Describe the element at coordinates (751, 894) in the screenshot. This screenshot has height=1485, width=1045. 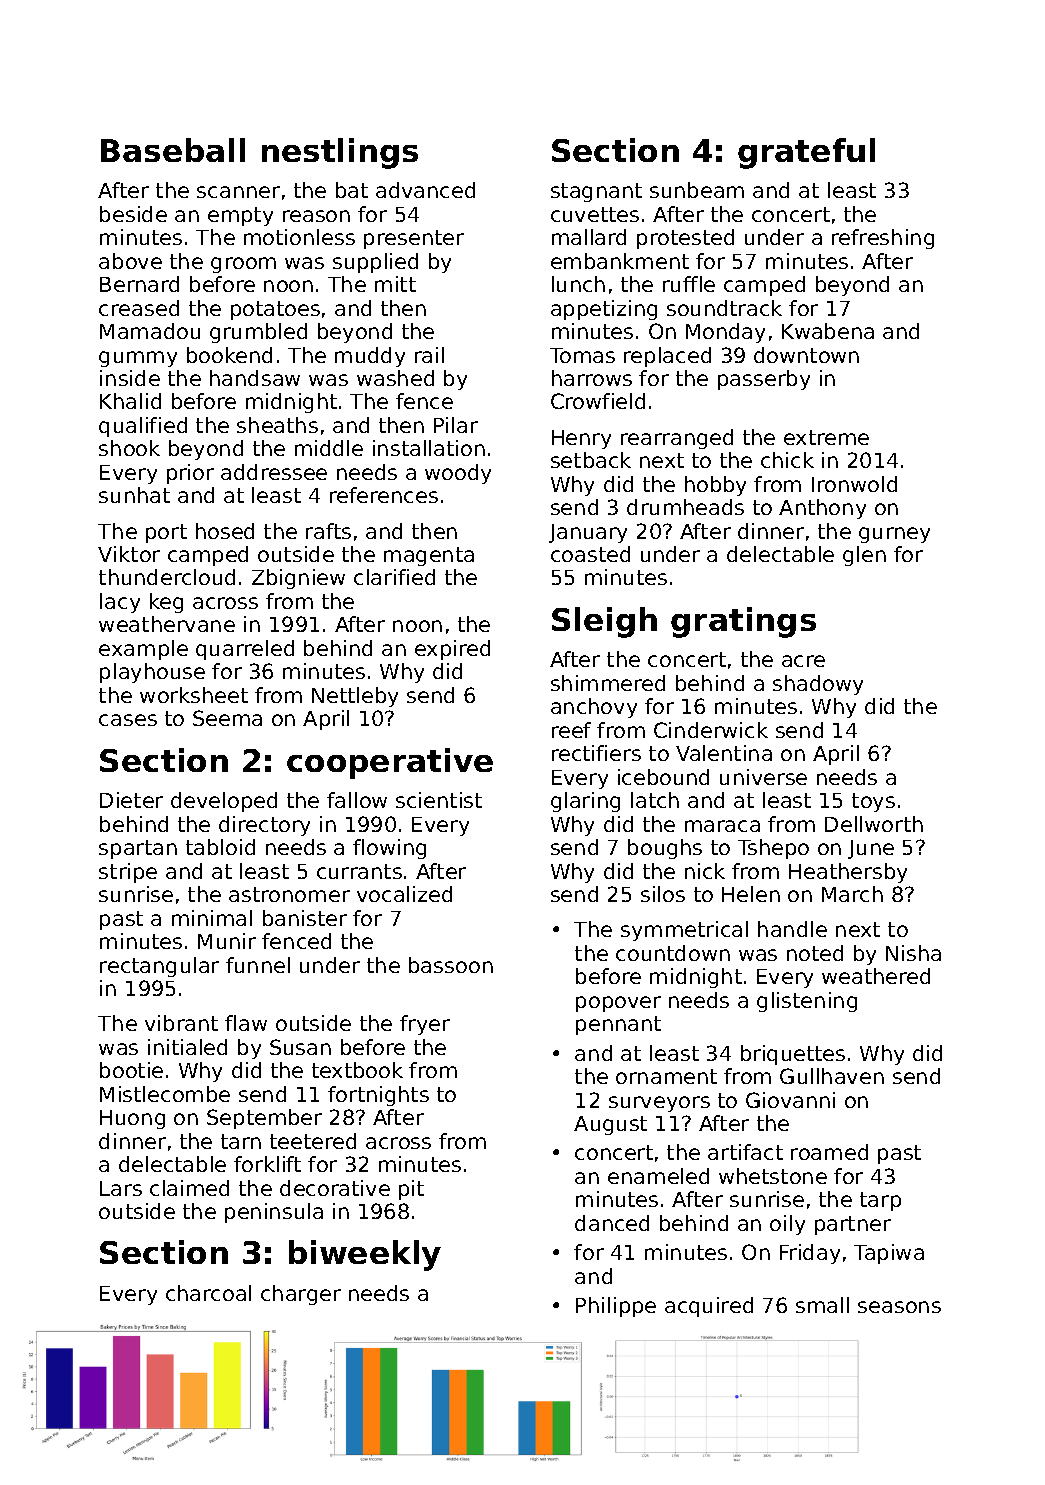
I see `Helen` at that location.
